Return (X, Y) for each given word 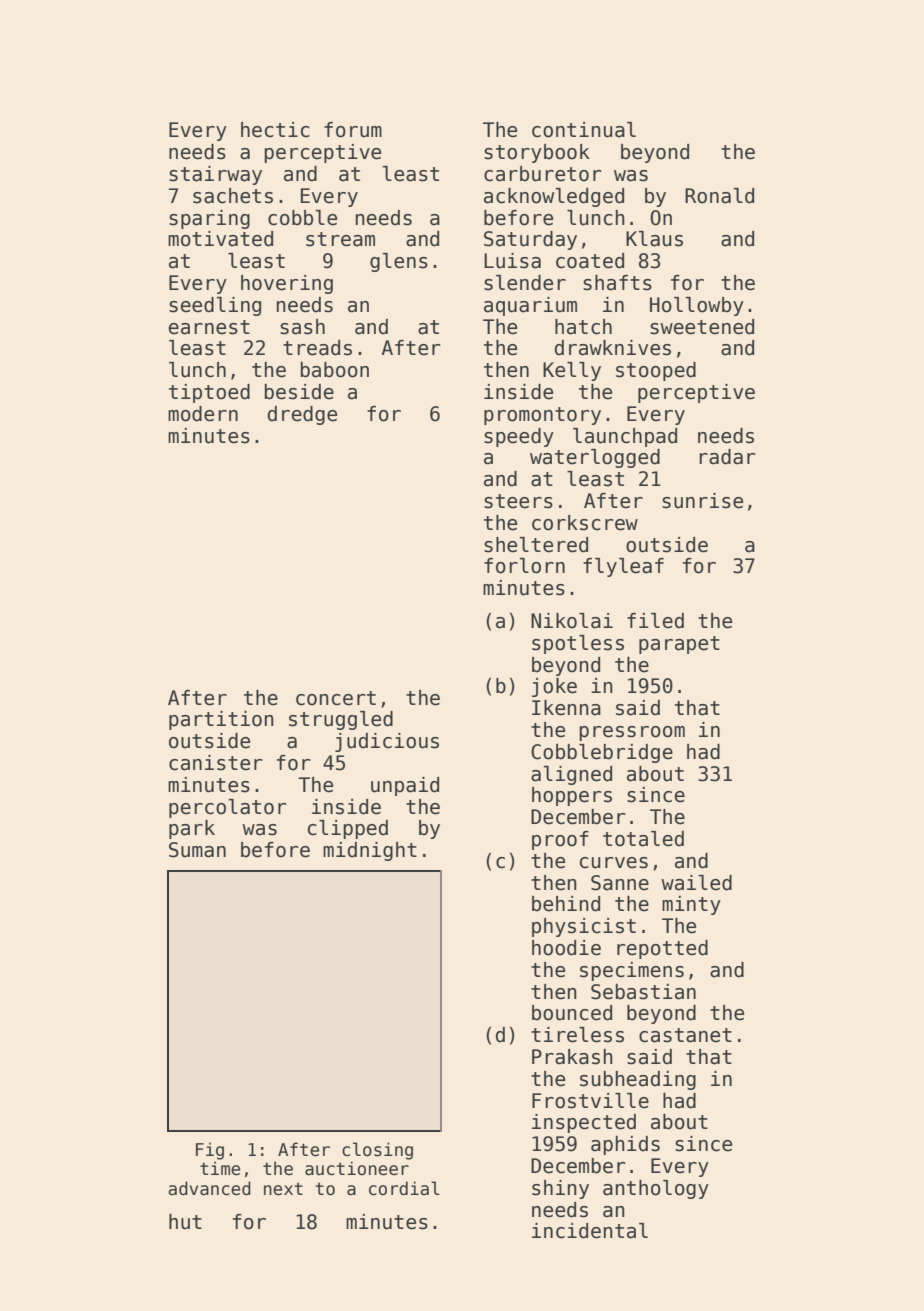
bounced (572, 1013)
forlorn (524, 566)
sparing (209, 219)
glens (399, 262)
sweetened (702, 327)
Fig (210, 1151)
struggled (341, 720)
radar (727, 457)
